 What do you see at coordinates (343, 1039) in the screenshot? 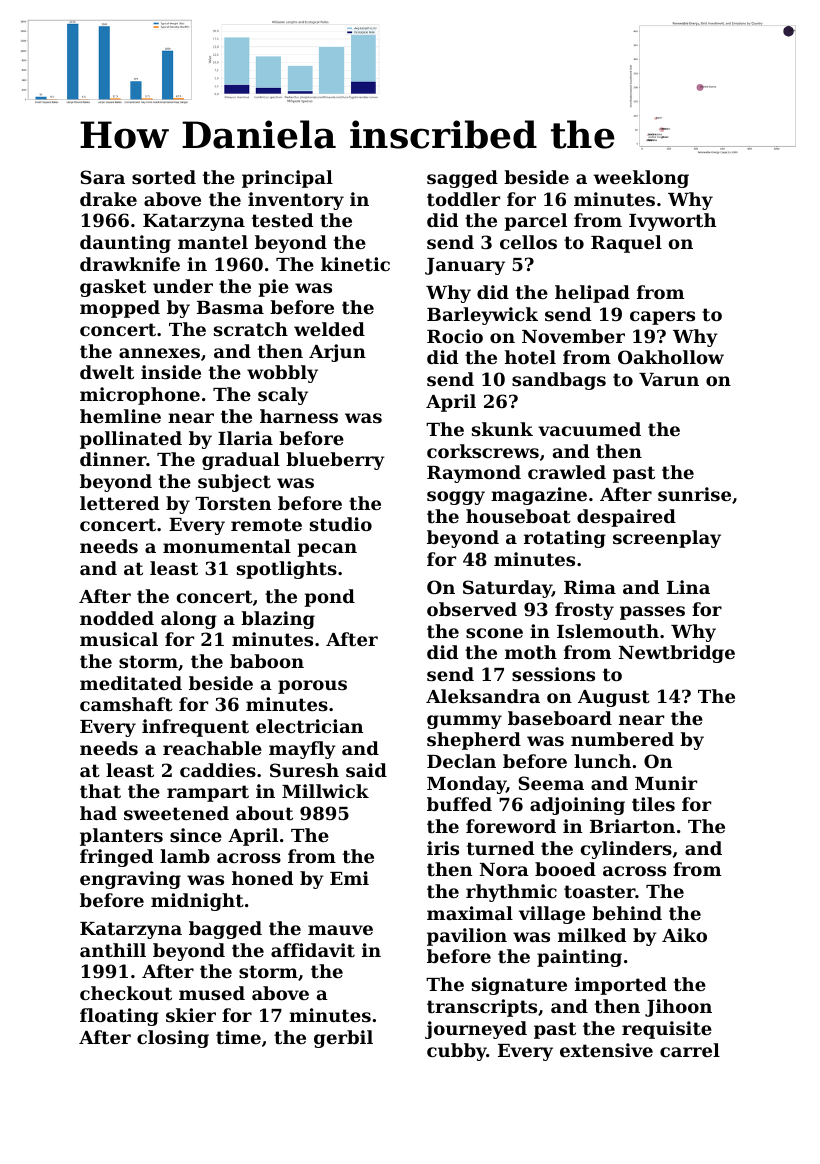
I see `gerbil` at bounding box center [343, 1039].
